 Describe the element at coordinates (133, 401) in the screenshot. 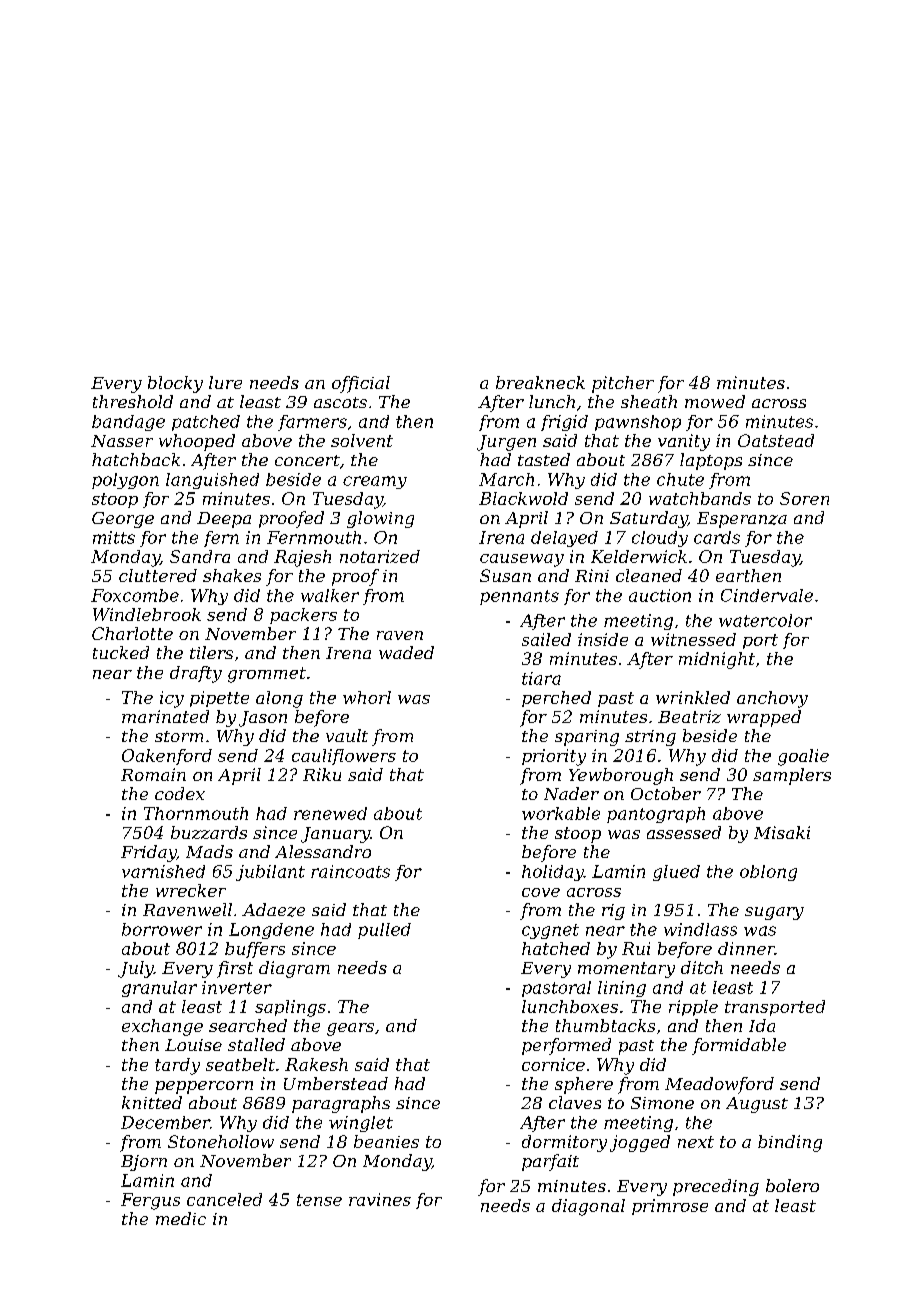

I see `threshold` at that location.
